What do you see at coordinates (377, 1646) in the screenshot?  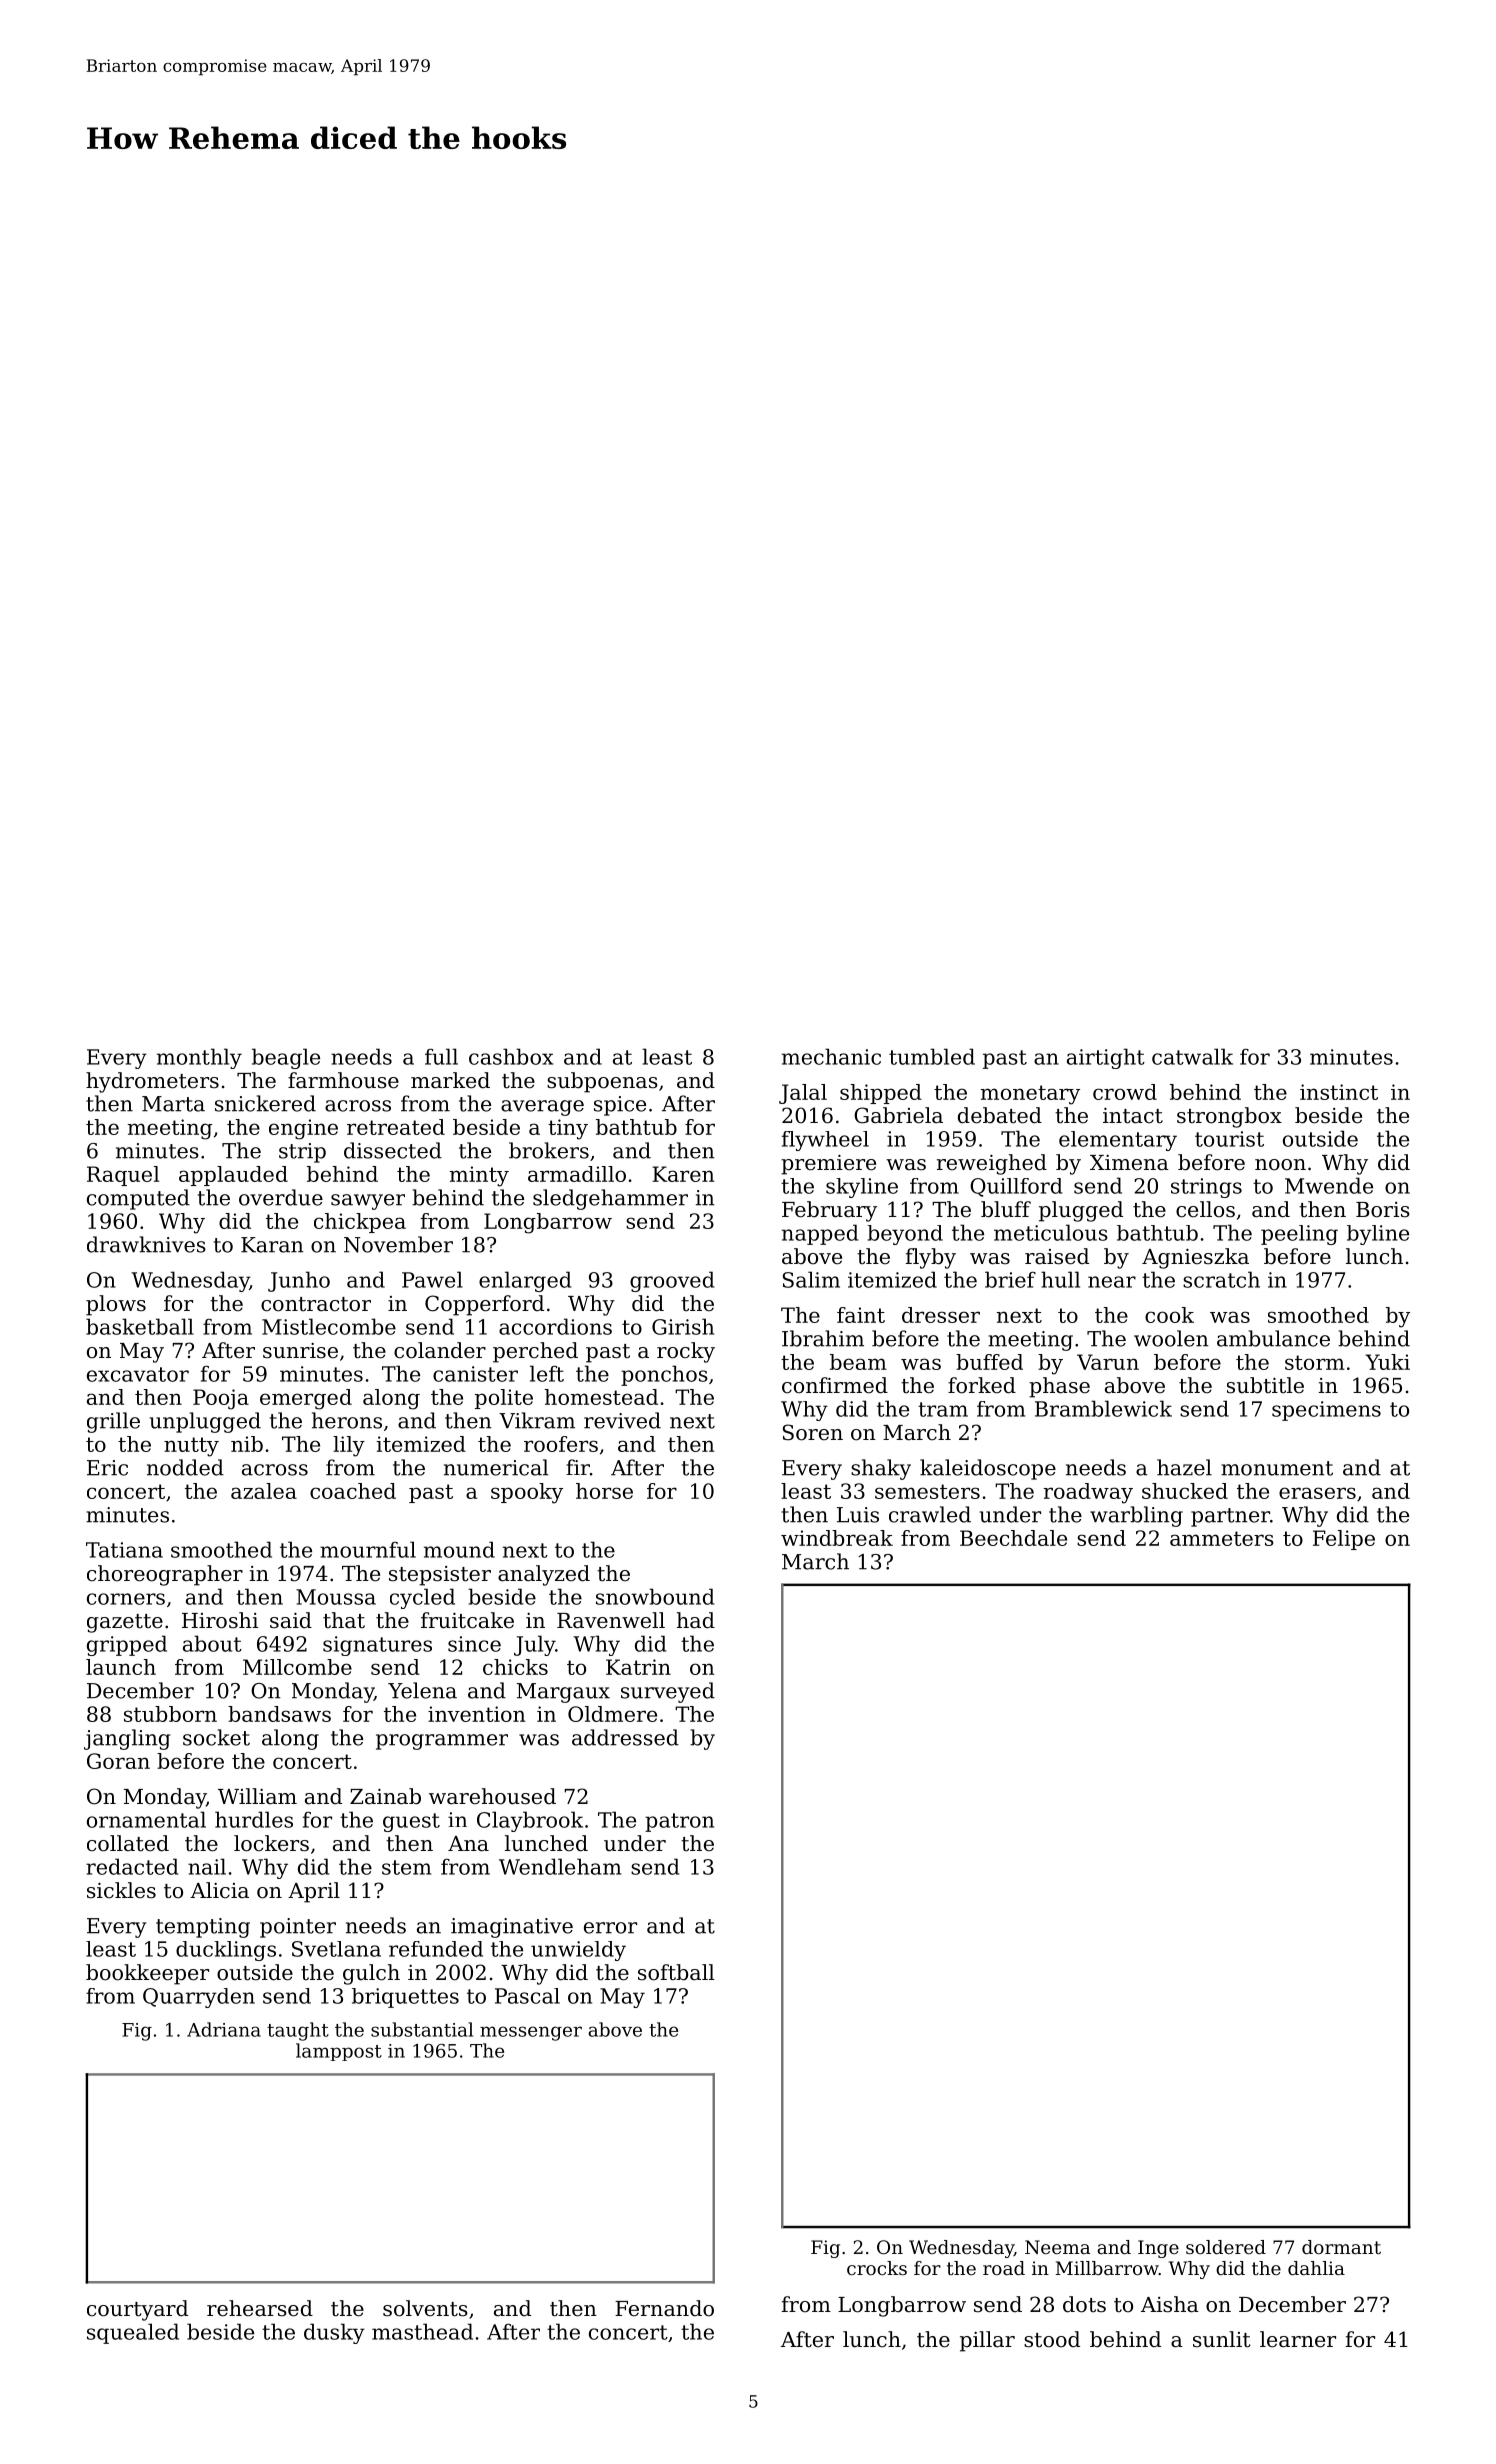 I see `signatures` at bounding box center [377, 1646].
